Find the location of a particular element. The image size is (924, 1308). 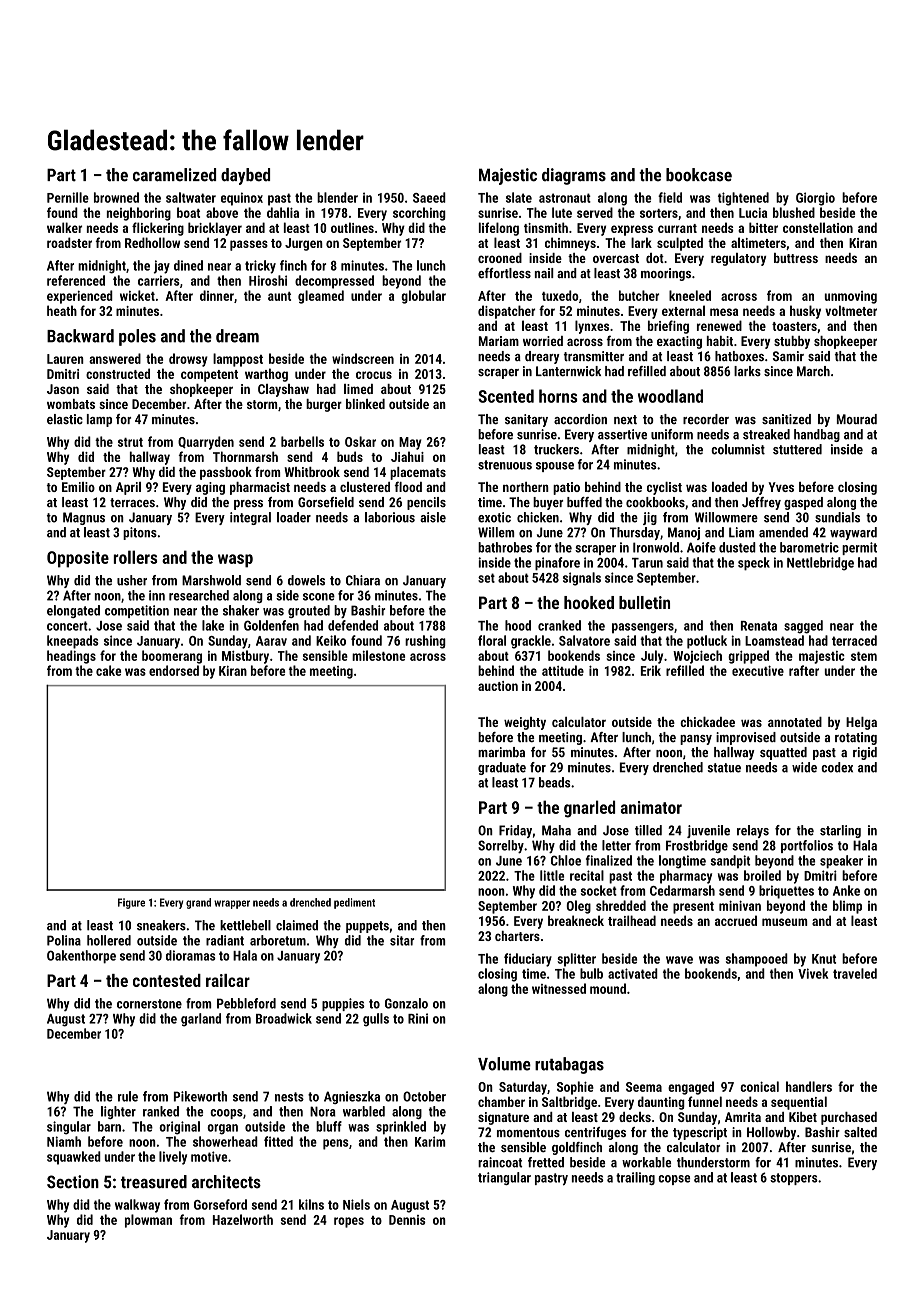

caramelized is located at coordinates (174, 175).
